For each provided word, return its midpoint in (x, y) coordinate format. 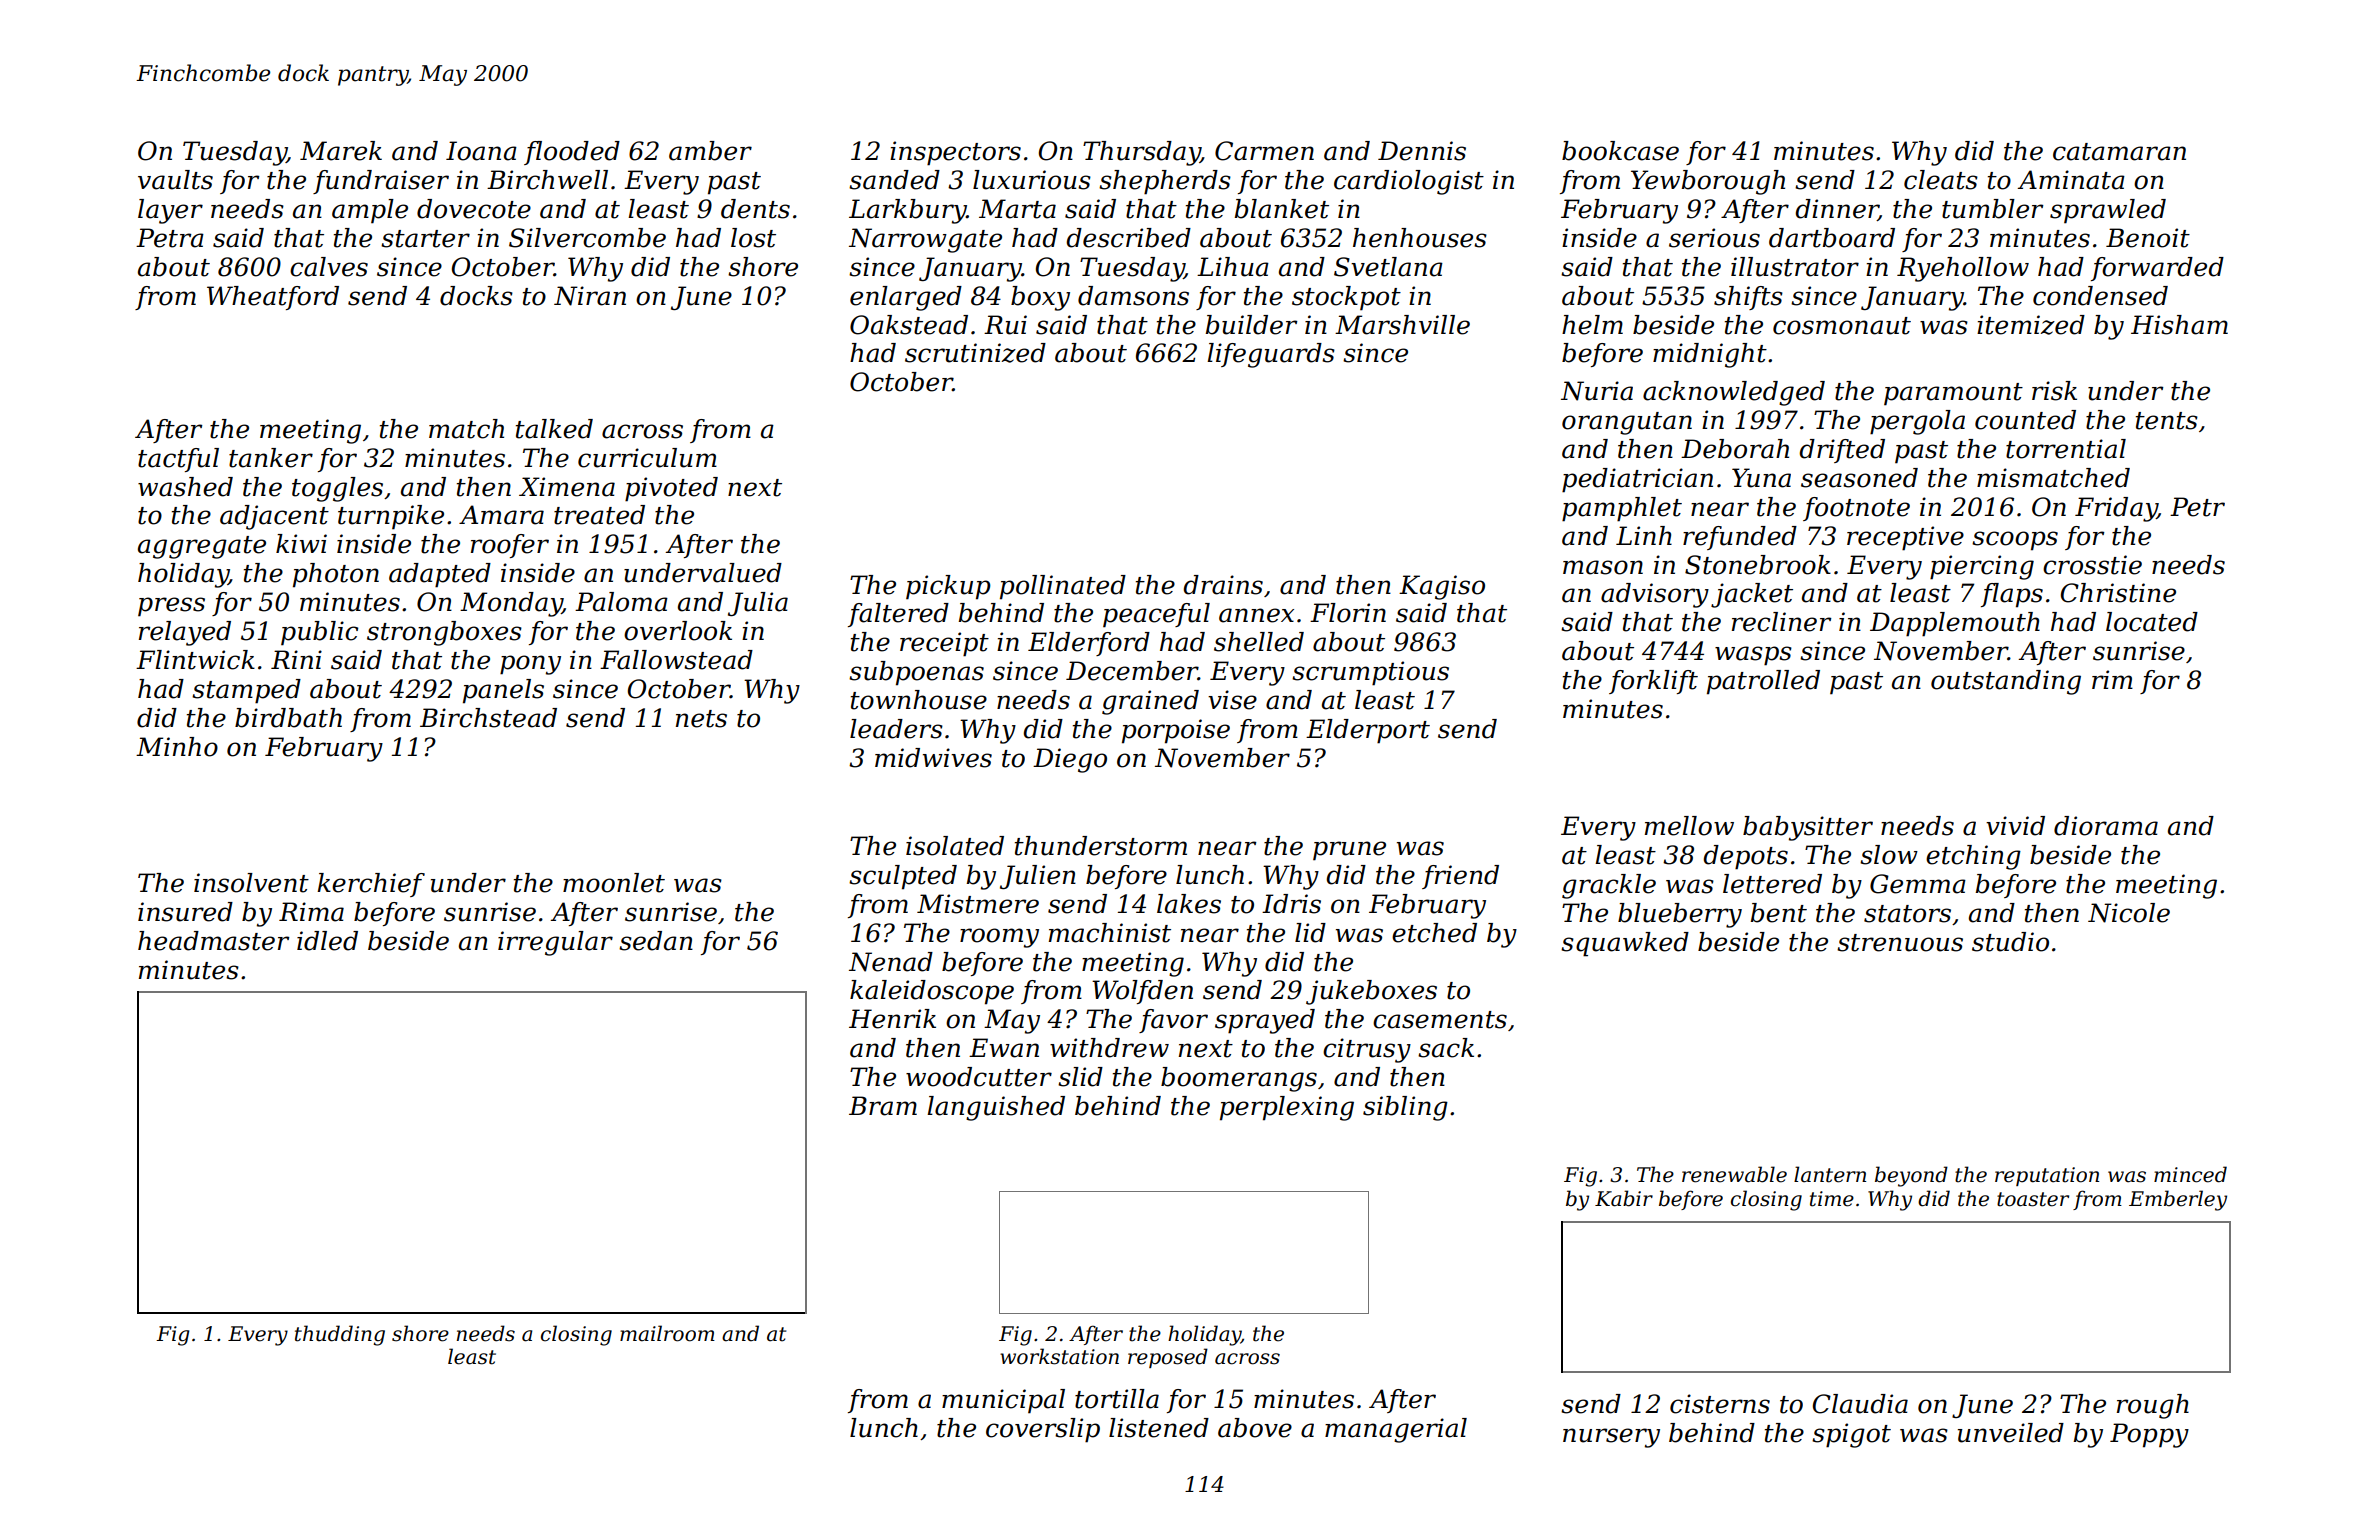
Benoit (2148, 238)
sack (1446, 1048)
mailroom (667, 1333)
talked (554, 429)
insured (185, 912)
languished (996, 1108)
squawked (1625, 944)
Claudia (1860, 1404)
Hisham (2179, 325)
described (1128, 238)
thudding (340, 1335)
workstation (1059, 1356)
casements (1440, 1020)
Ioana (481, 151)
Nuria (1597, 391)
